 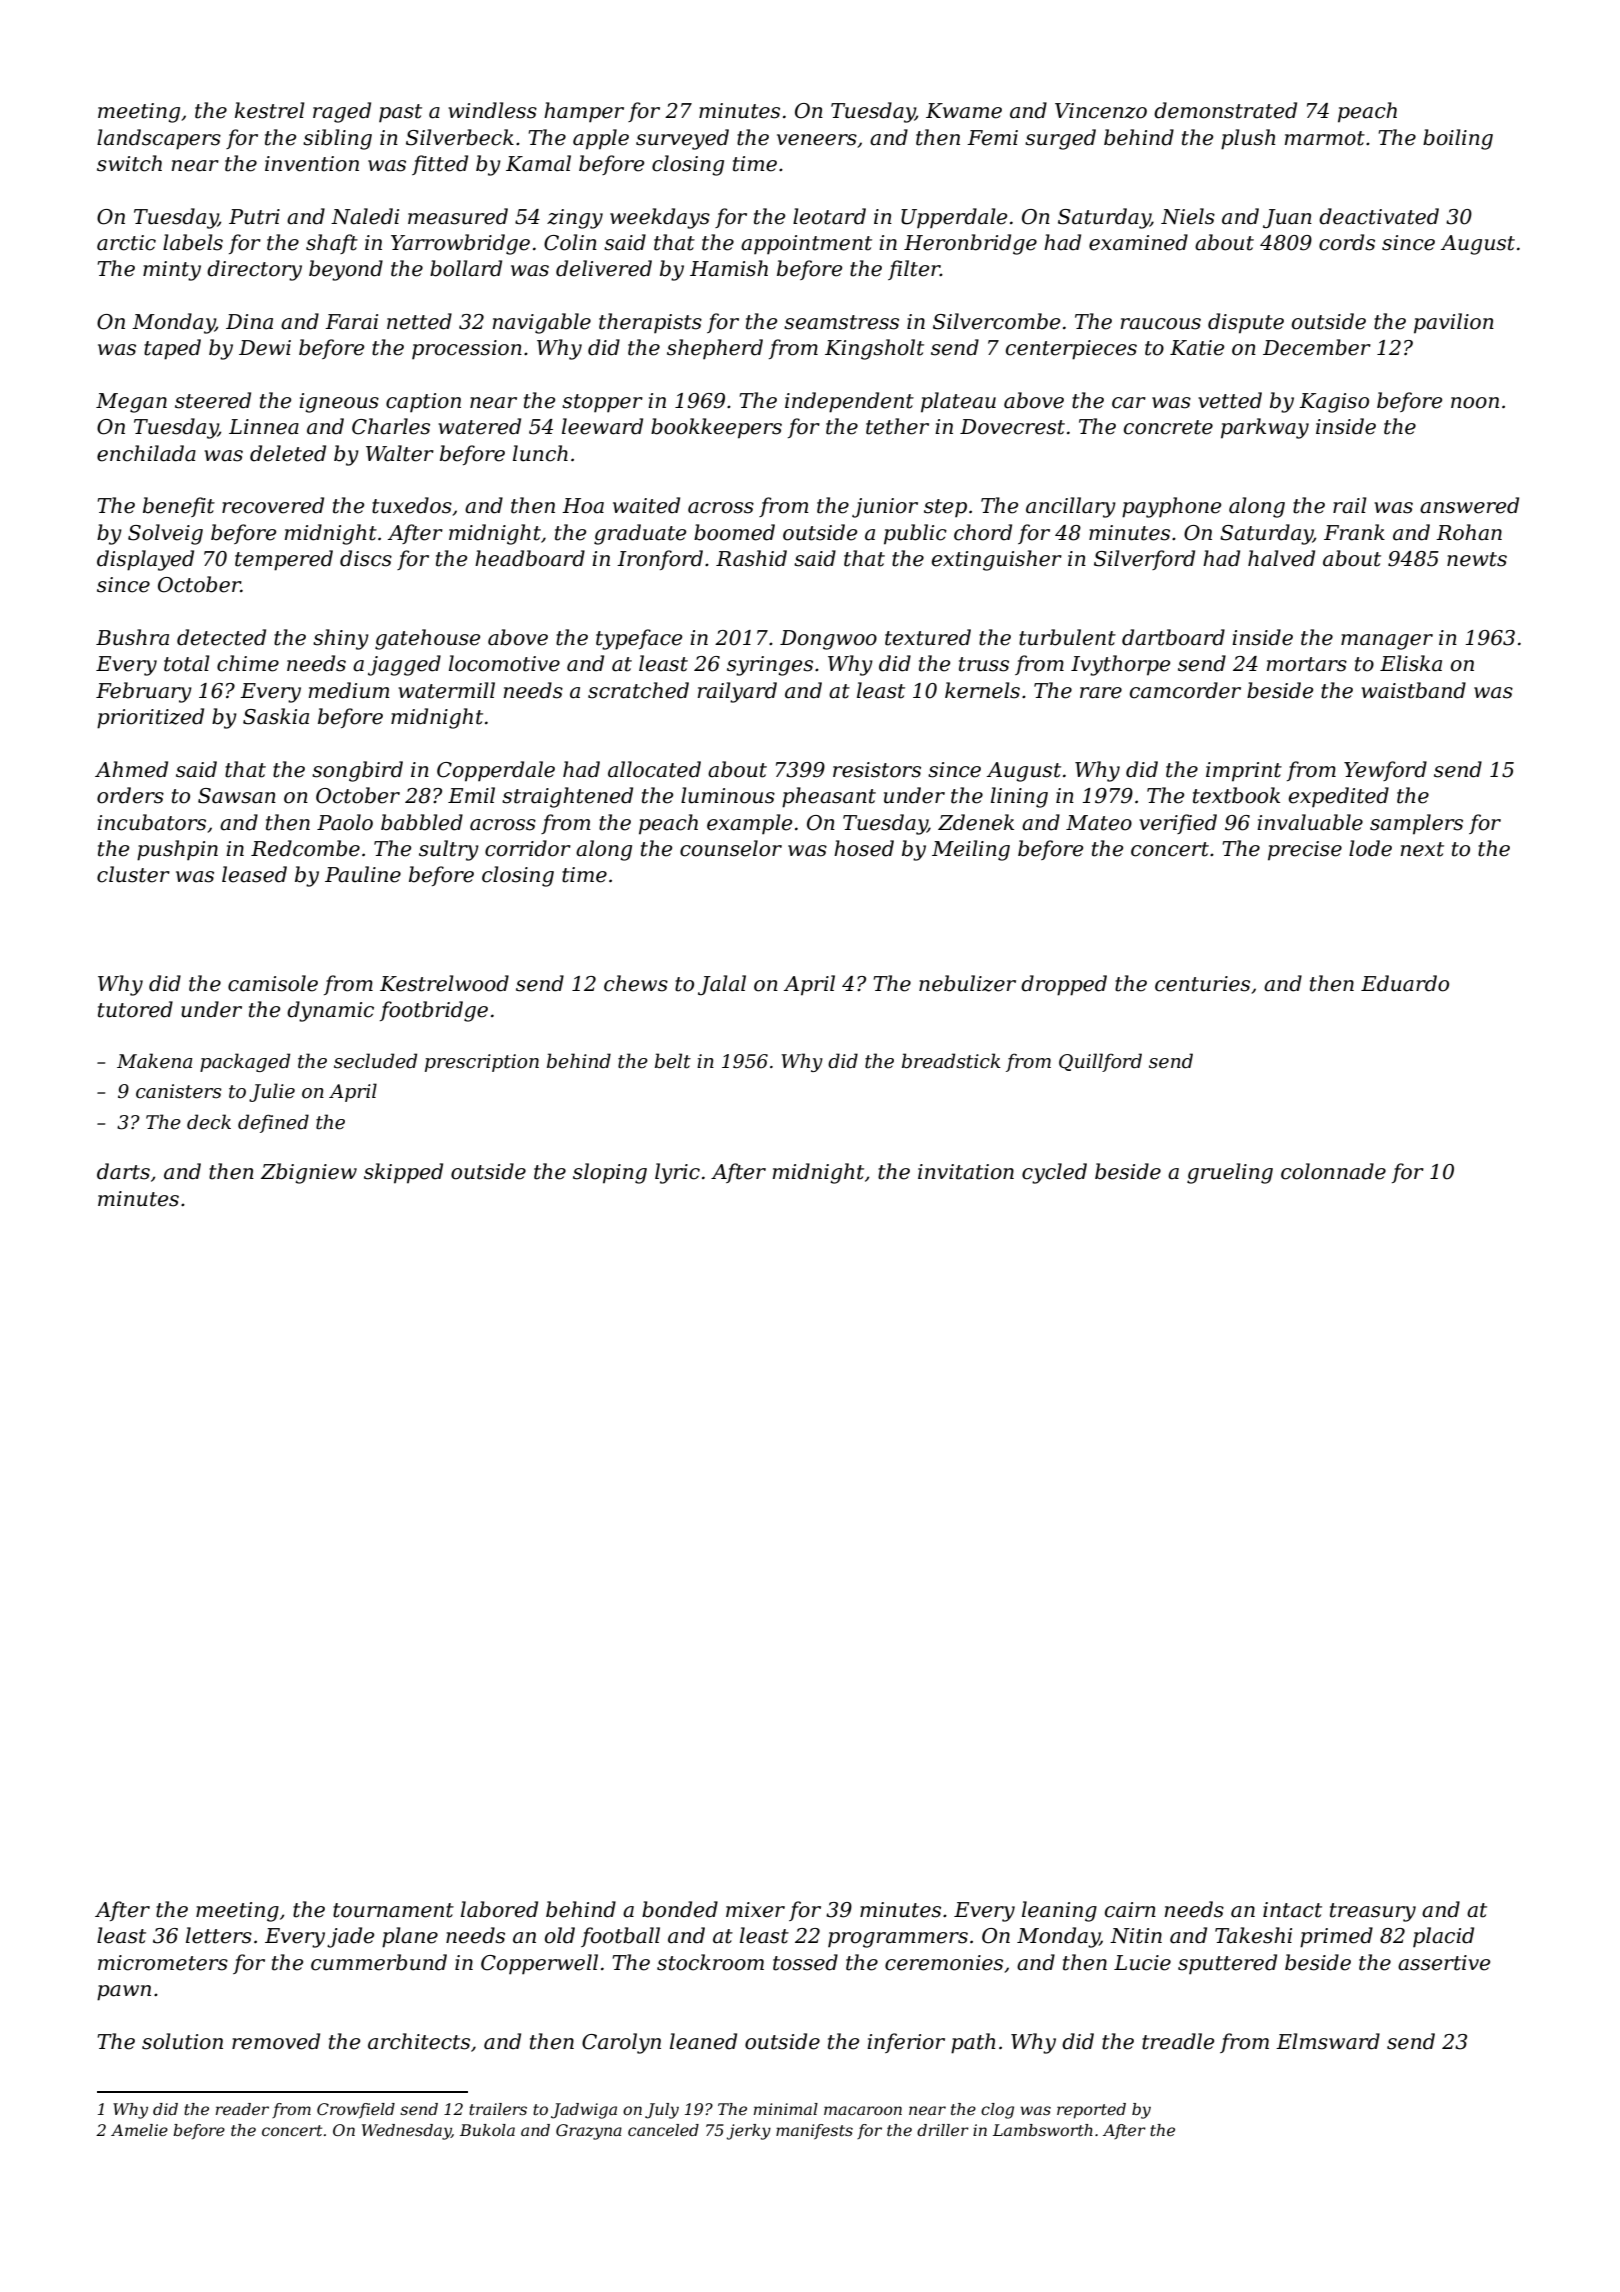 What do you see at coordinates (139, 2130) in the screenshot?
I see `Amelie` at bounding box center [139, 2130].
